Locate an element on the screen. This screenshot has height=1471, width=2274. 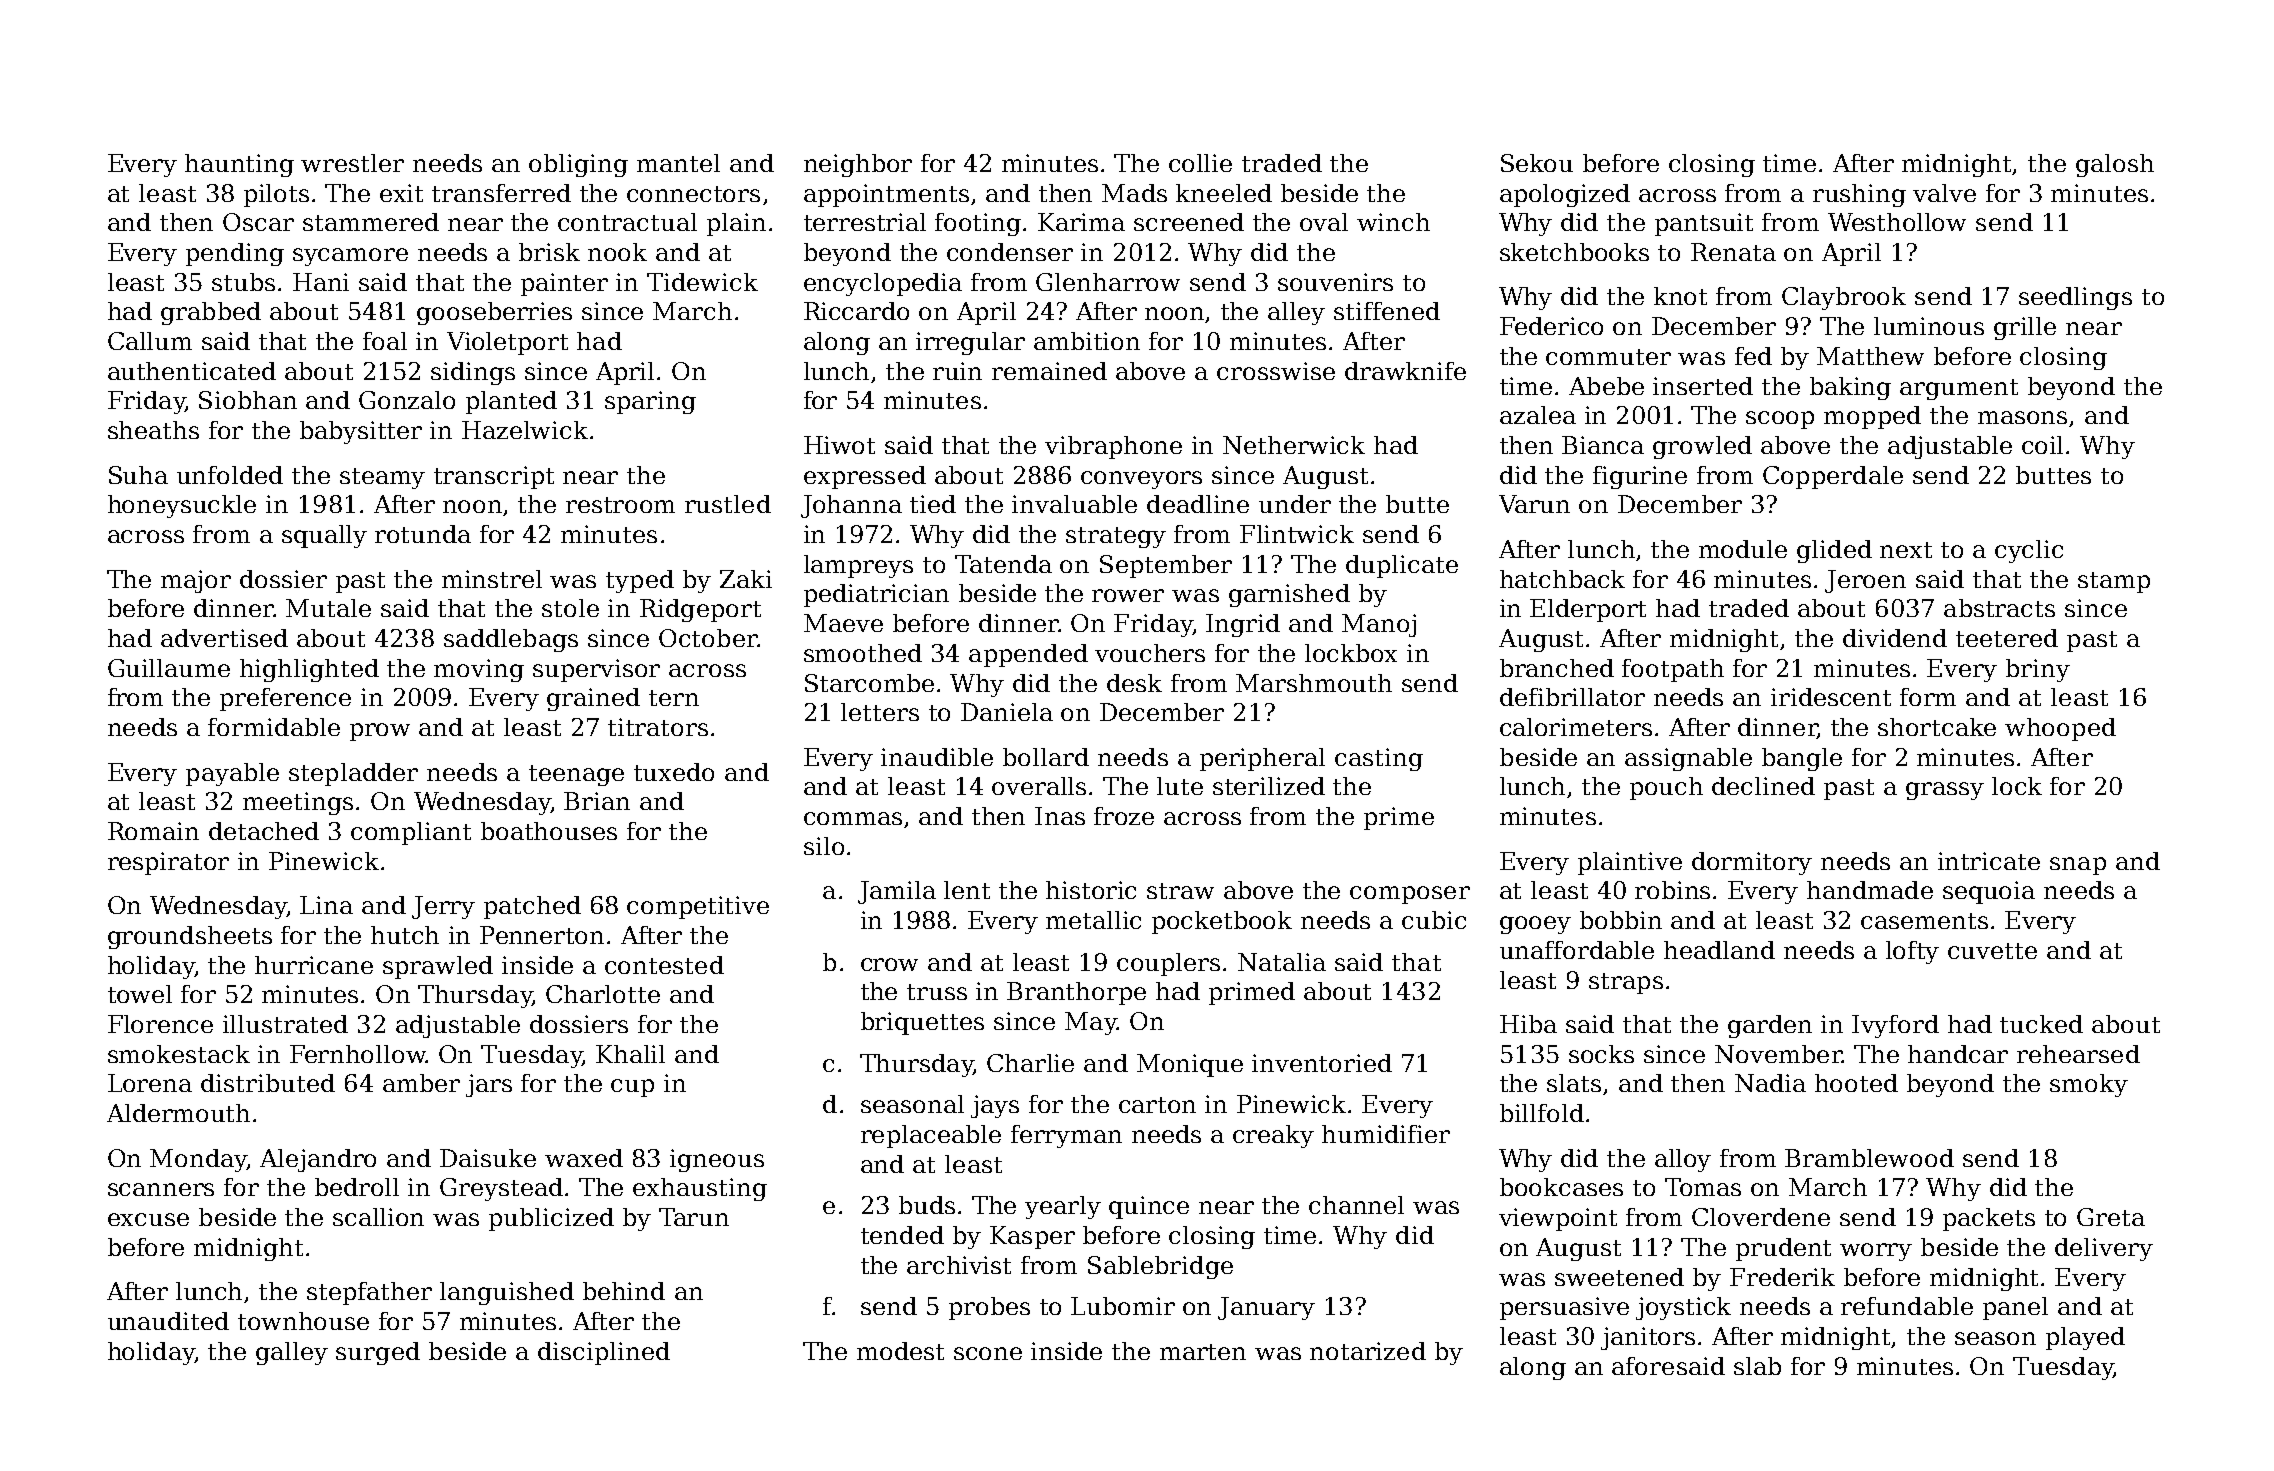
refundable is located at coordinates (1907, 1306).
